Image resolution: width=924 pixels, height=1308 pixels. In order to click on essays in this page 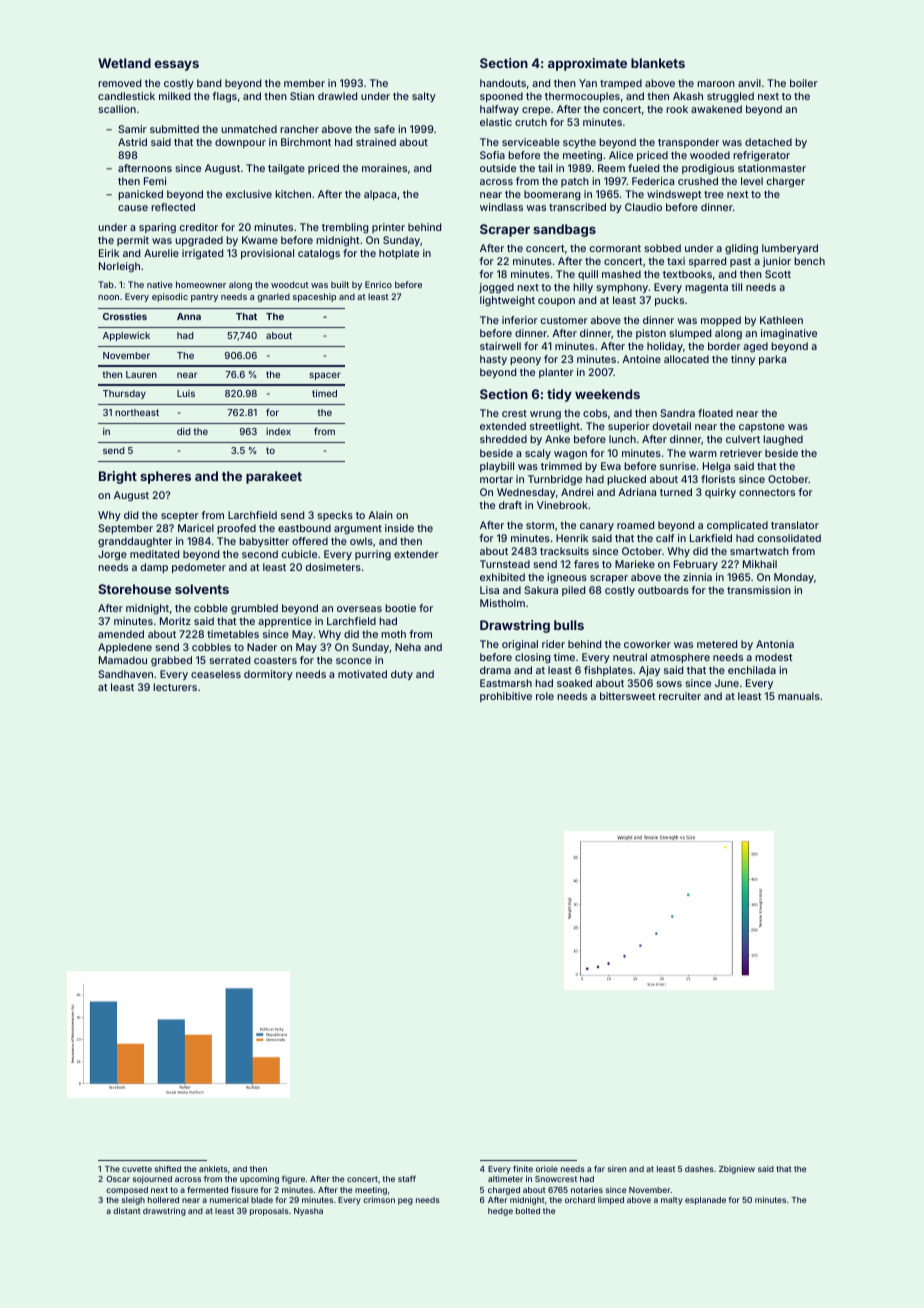, I will do `click(177, 66)`.
